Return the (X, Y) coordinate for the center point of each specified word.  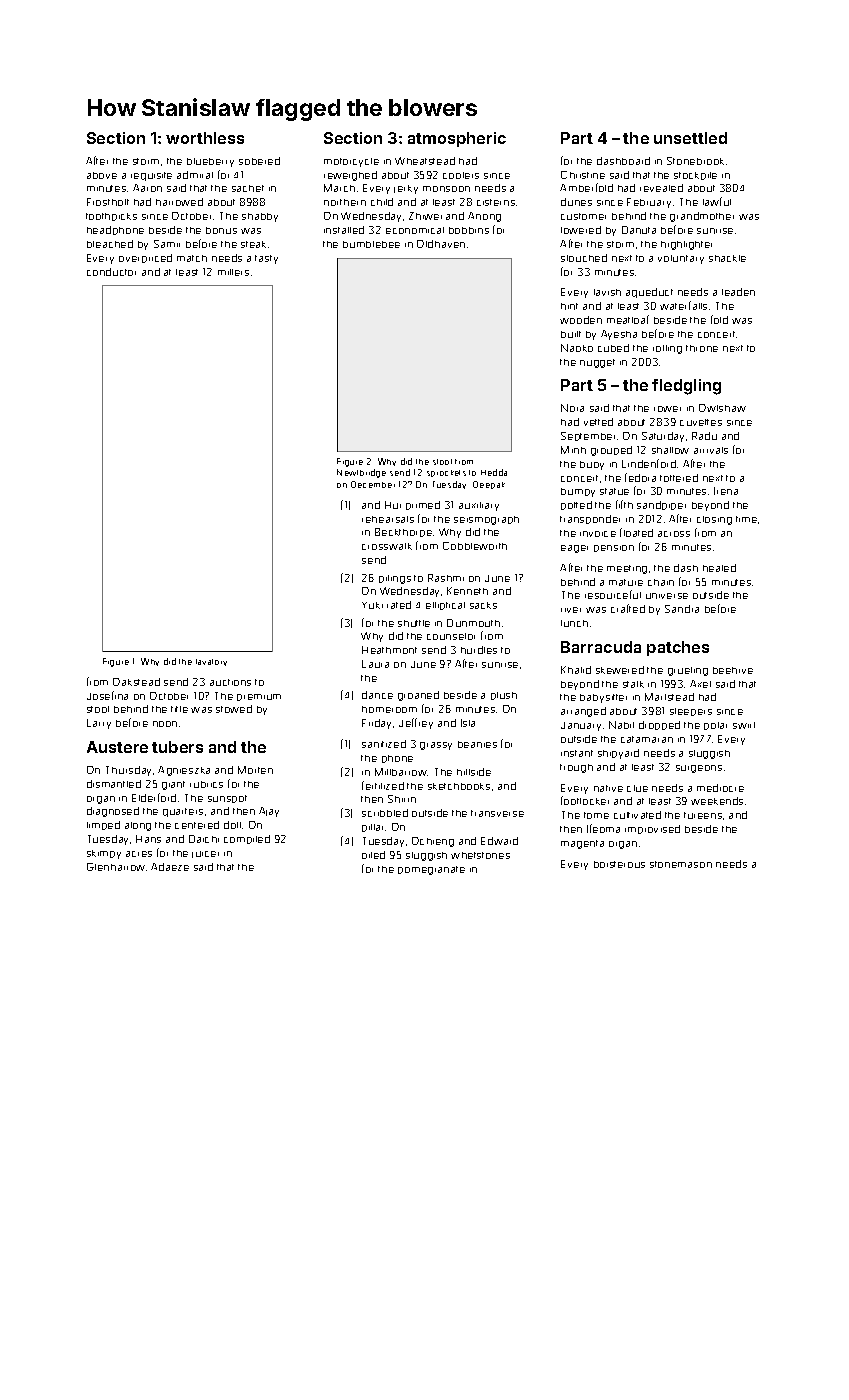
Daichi (204, 839)
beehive (733, 670)
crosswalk (387, 546)
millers (233, 272)
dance (377, 695)
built (571, 334)
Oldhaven (441, 244)
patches (678, 648)
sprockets (446, 473)
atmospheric (457, 139)
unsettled (690, 138)
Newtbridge (361, 473)
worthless (205, 138)
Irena (726, 491)
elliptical (445, 606)
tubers (177, 747)
